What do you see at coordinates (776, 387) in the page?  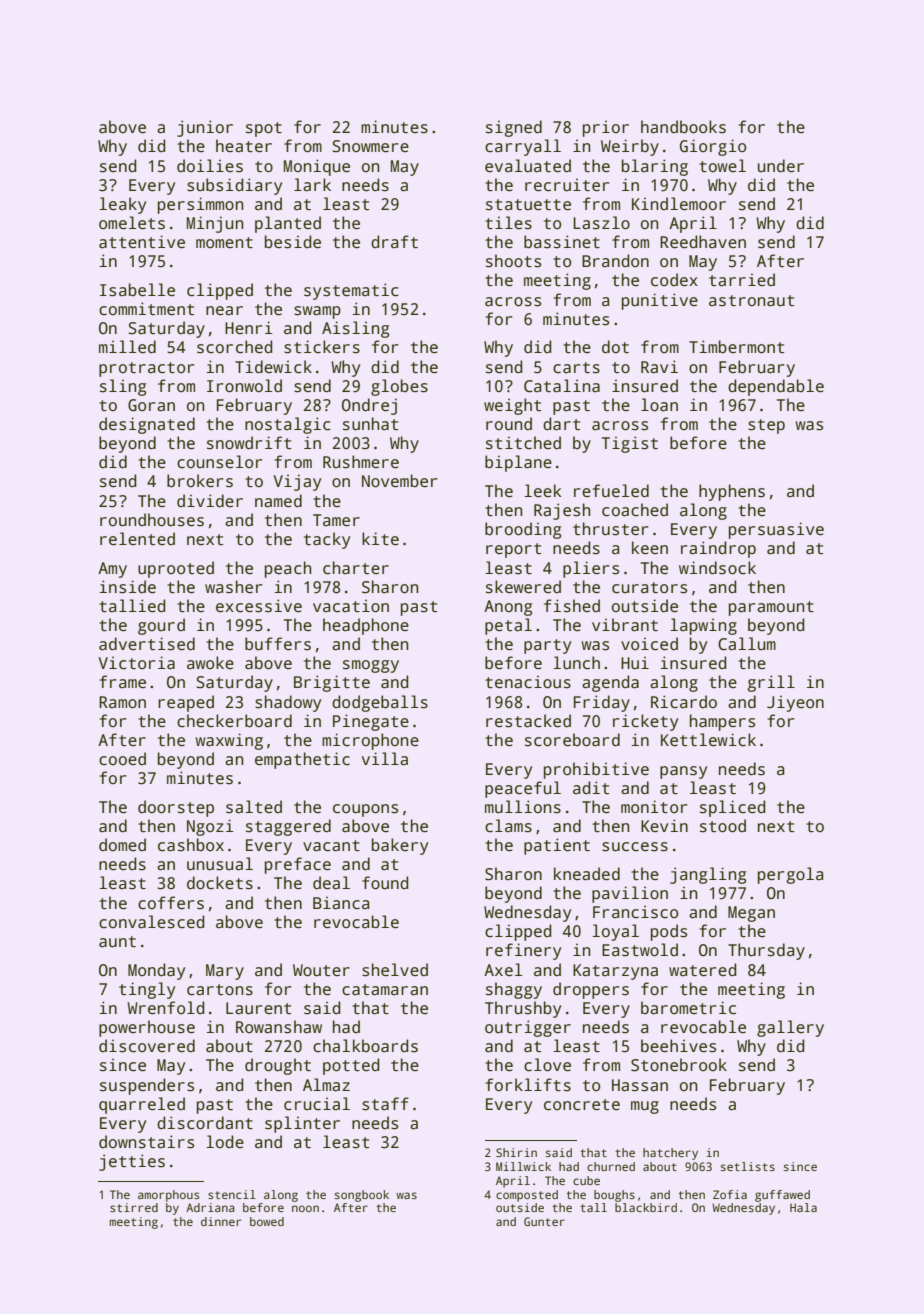 I see `dependable` at bounding box center [776, 387].
